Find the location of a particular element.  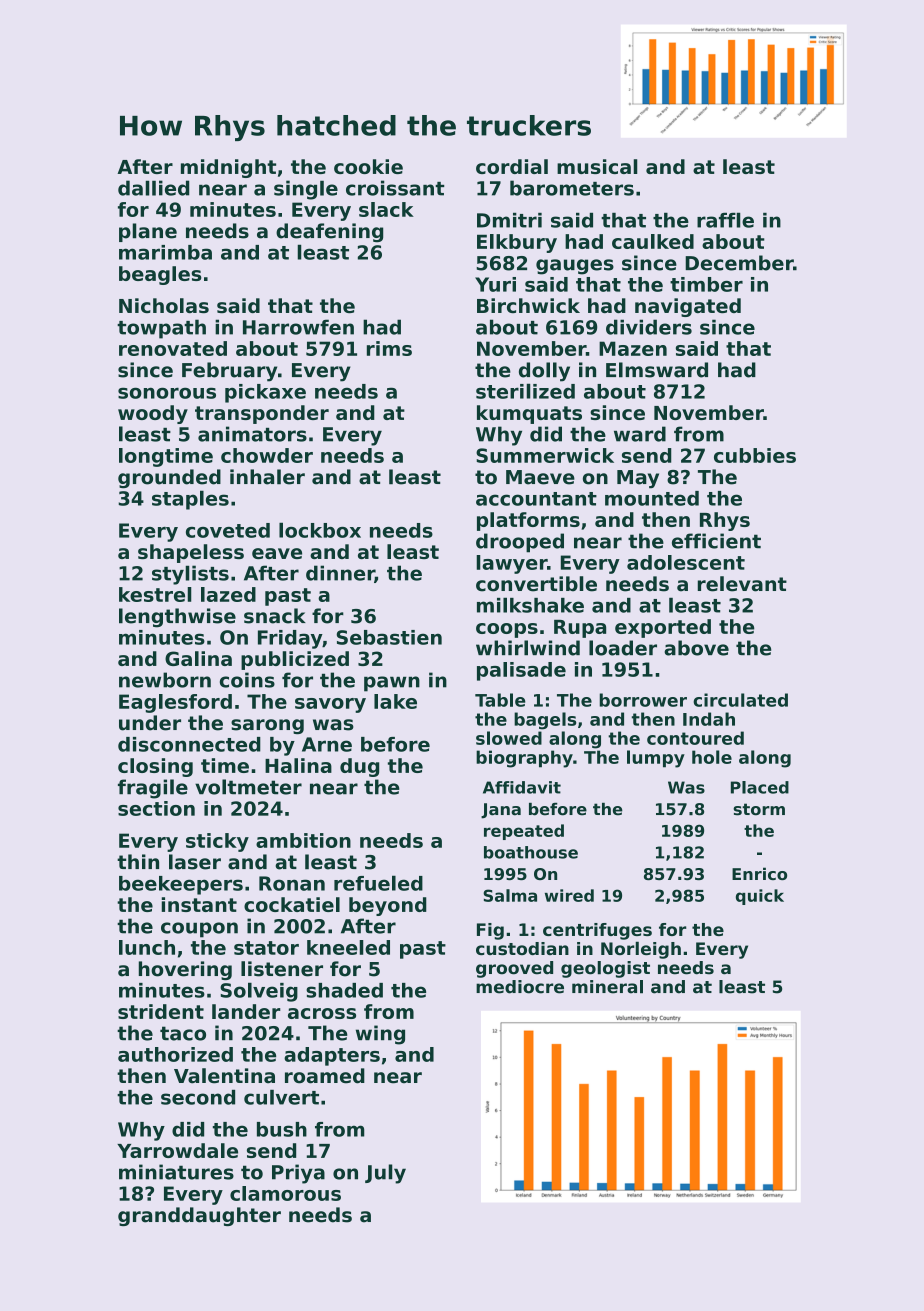

beekeepers is located at coordinates (181, 885).
